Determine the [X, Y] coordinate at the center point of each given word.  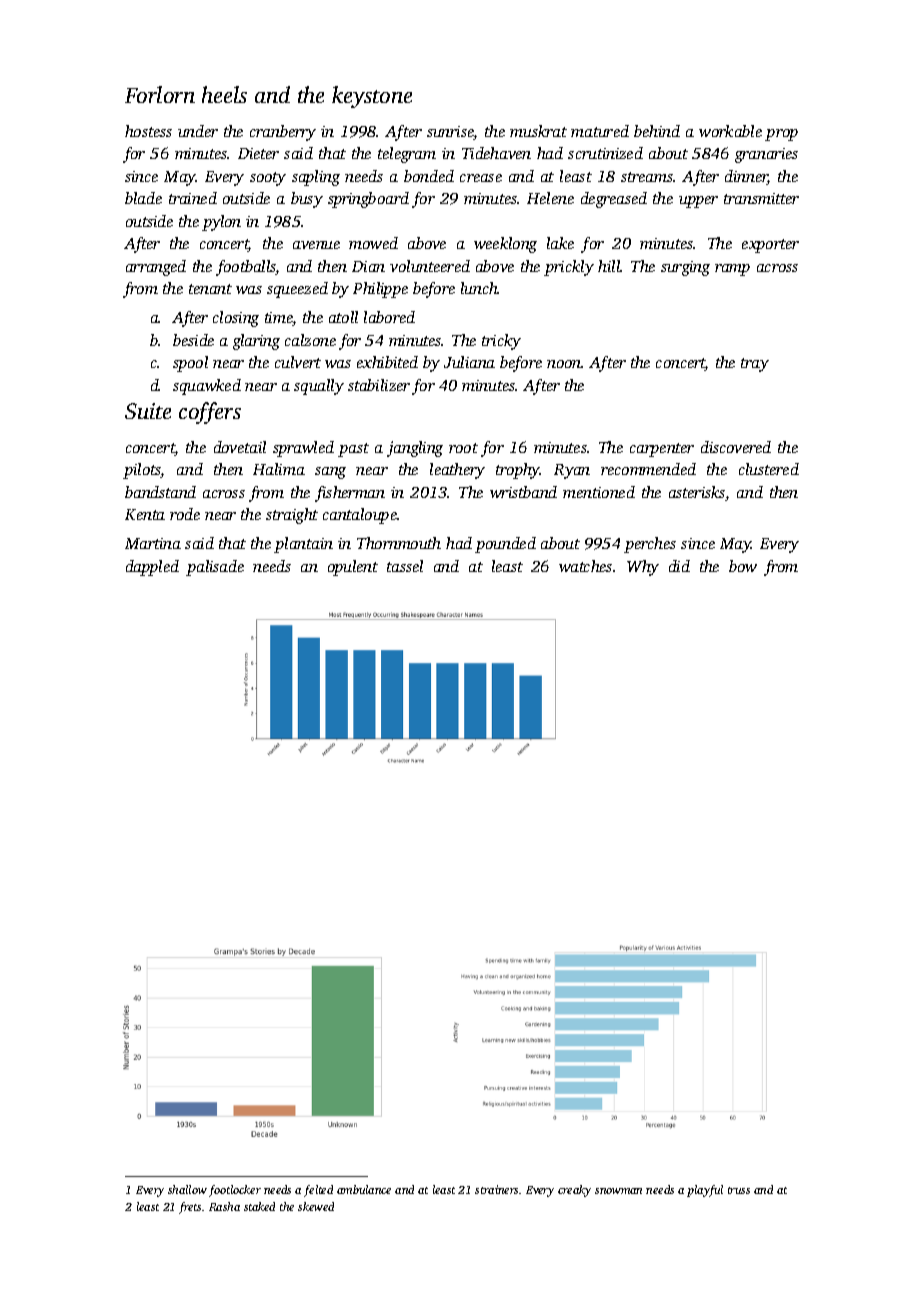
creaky [574, 1191]
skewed [316, 1206]
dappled [152, 568]
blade [143, 198]
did [679, 566]
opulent [353, 568]
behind [657, 131]
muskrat [538, 131]
